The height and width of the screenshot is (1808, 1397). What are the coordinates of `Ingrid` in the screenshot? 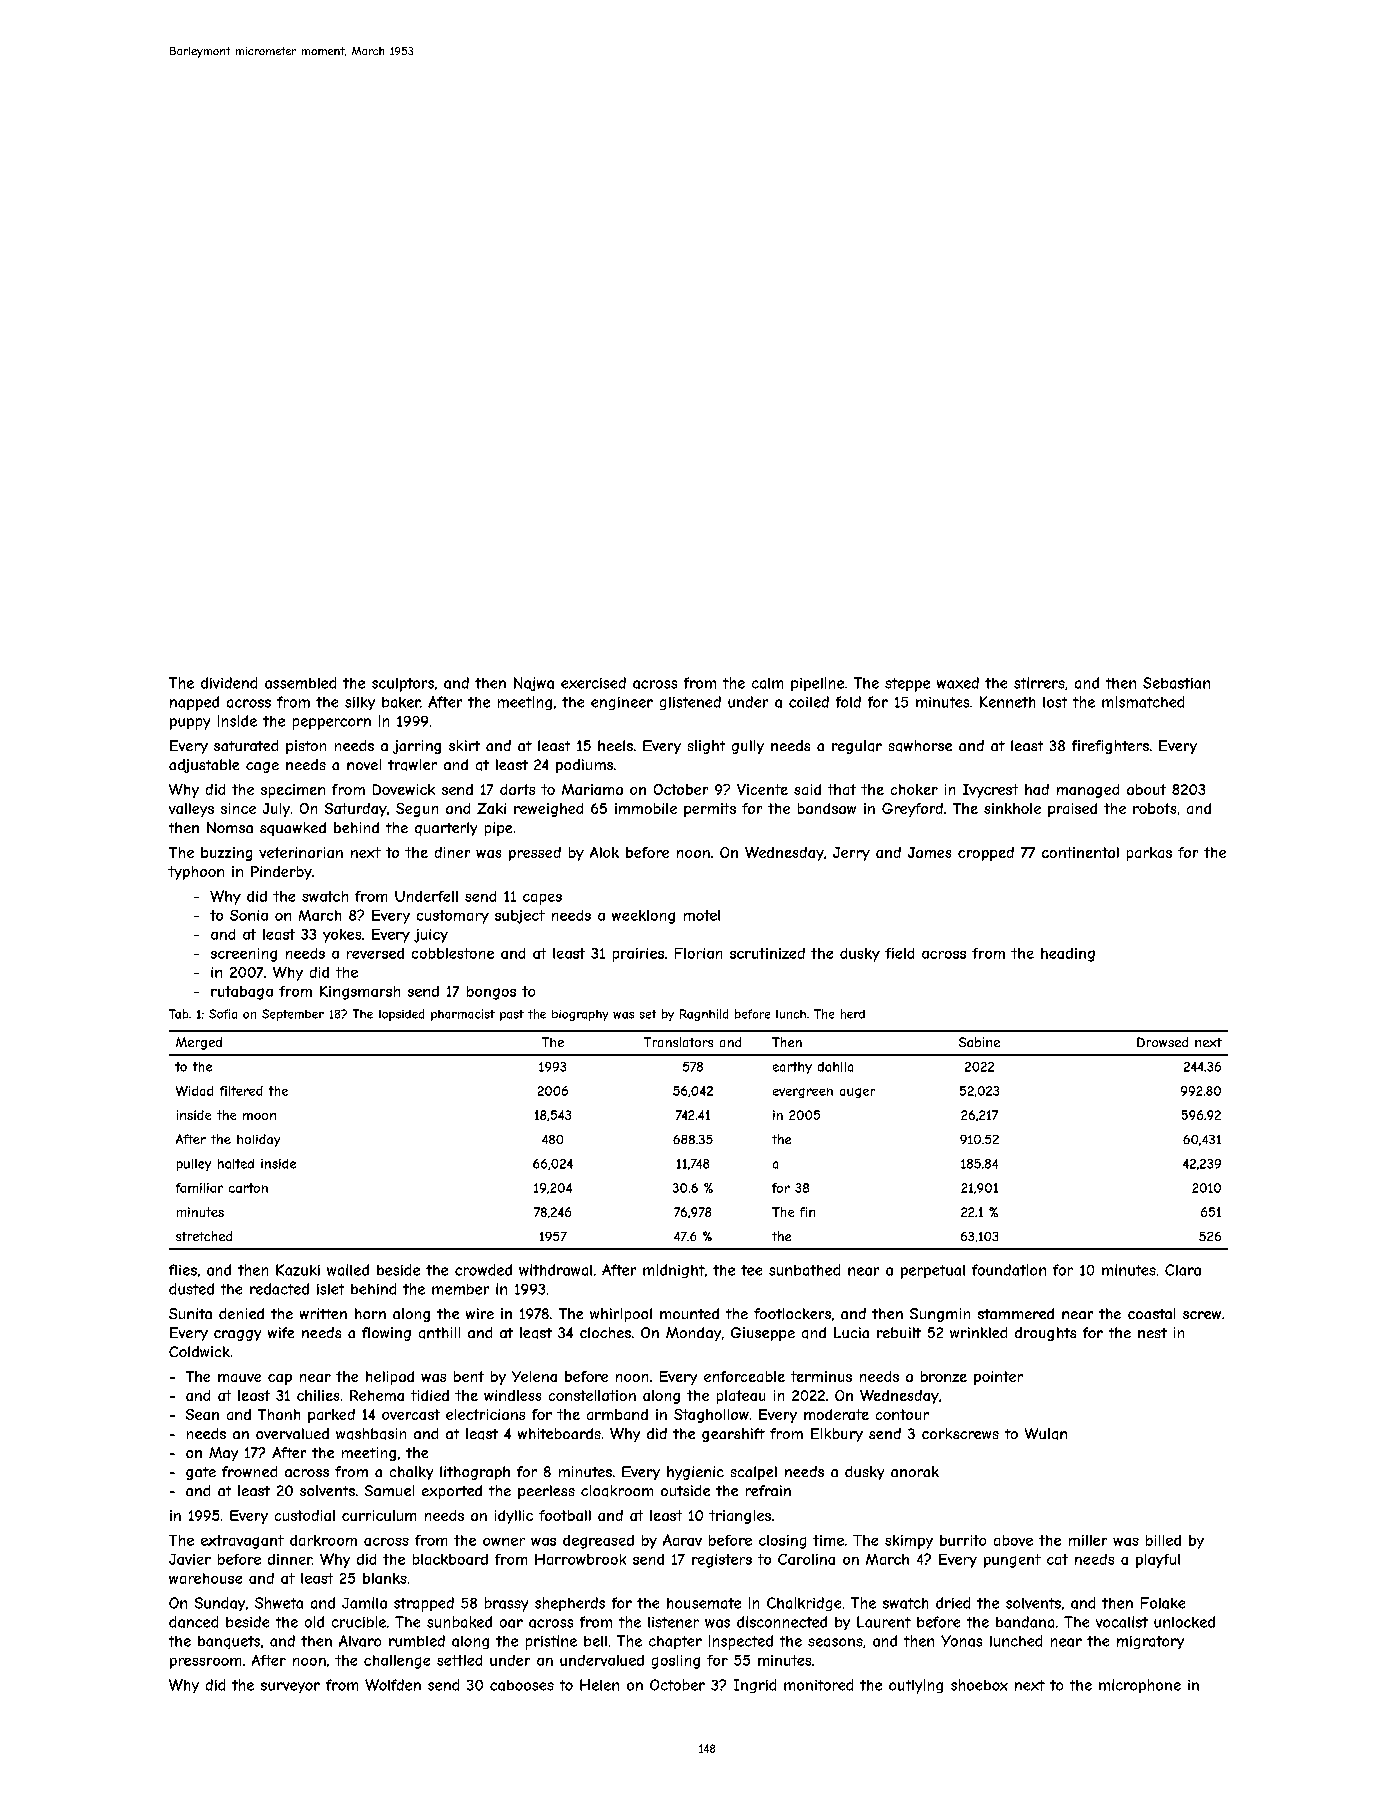 It's located at (755, 1686).
